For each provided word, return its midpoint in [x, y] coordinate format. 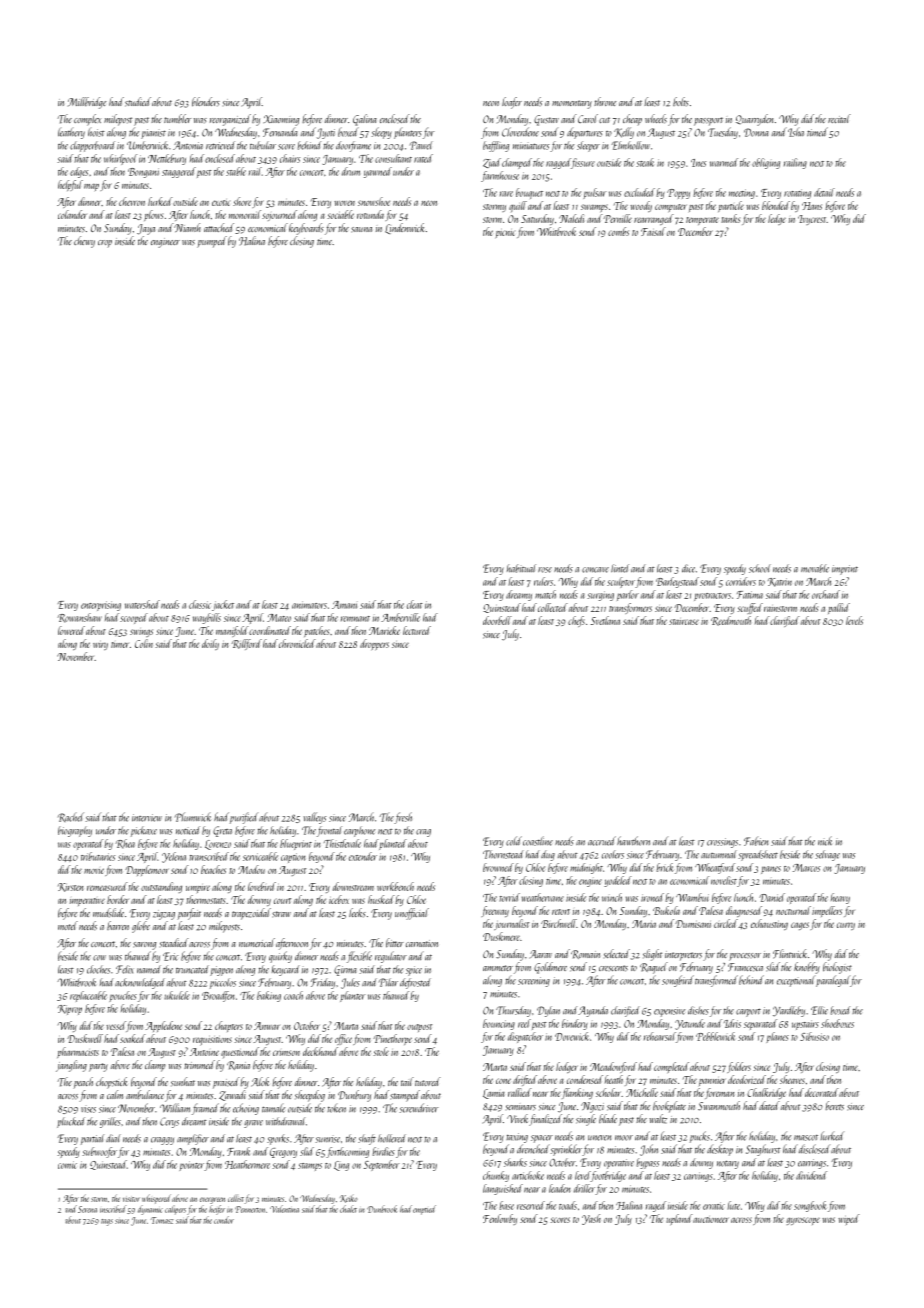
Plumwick [193, 817]
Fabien [756, 841]
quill [518, 206]
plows [153, 215]
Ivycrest [812, 220]
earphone [359, 832]
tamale [273, 1108]
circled [726, 923]
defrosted [415, 983]
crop [105, 244]
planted [393, 844]
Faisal [653, 231]
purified [243, 818]
